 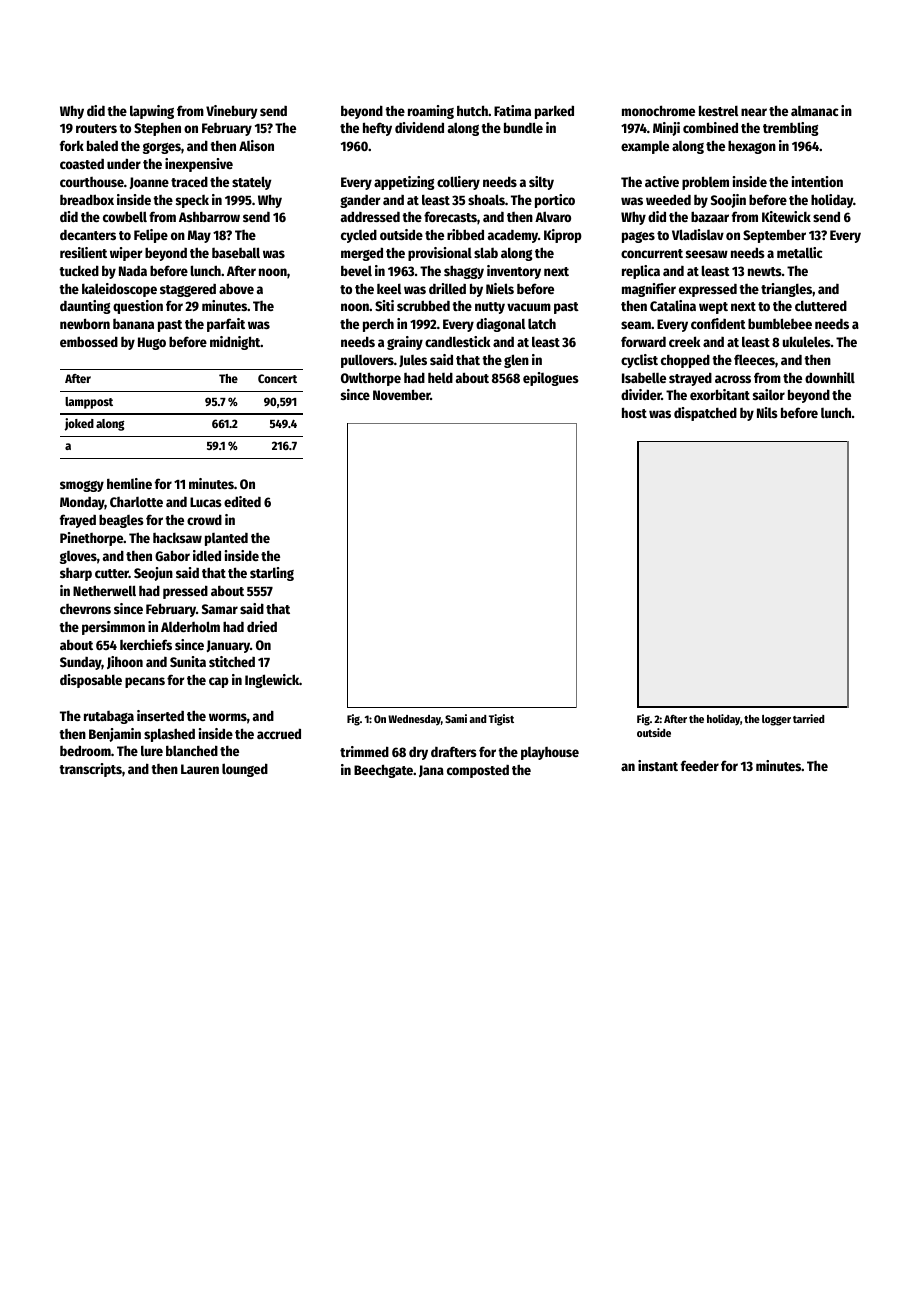 What do you see at coordinates (262, 626) in the screenshot?
I see `dried` at bounding box center [262, 626].
